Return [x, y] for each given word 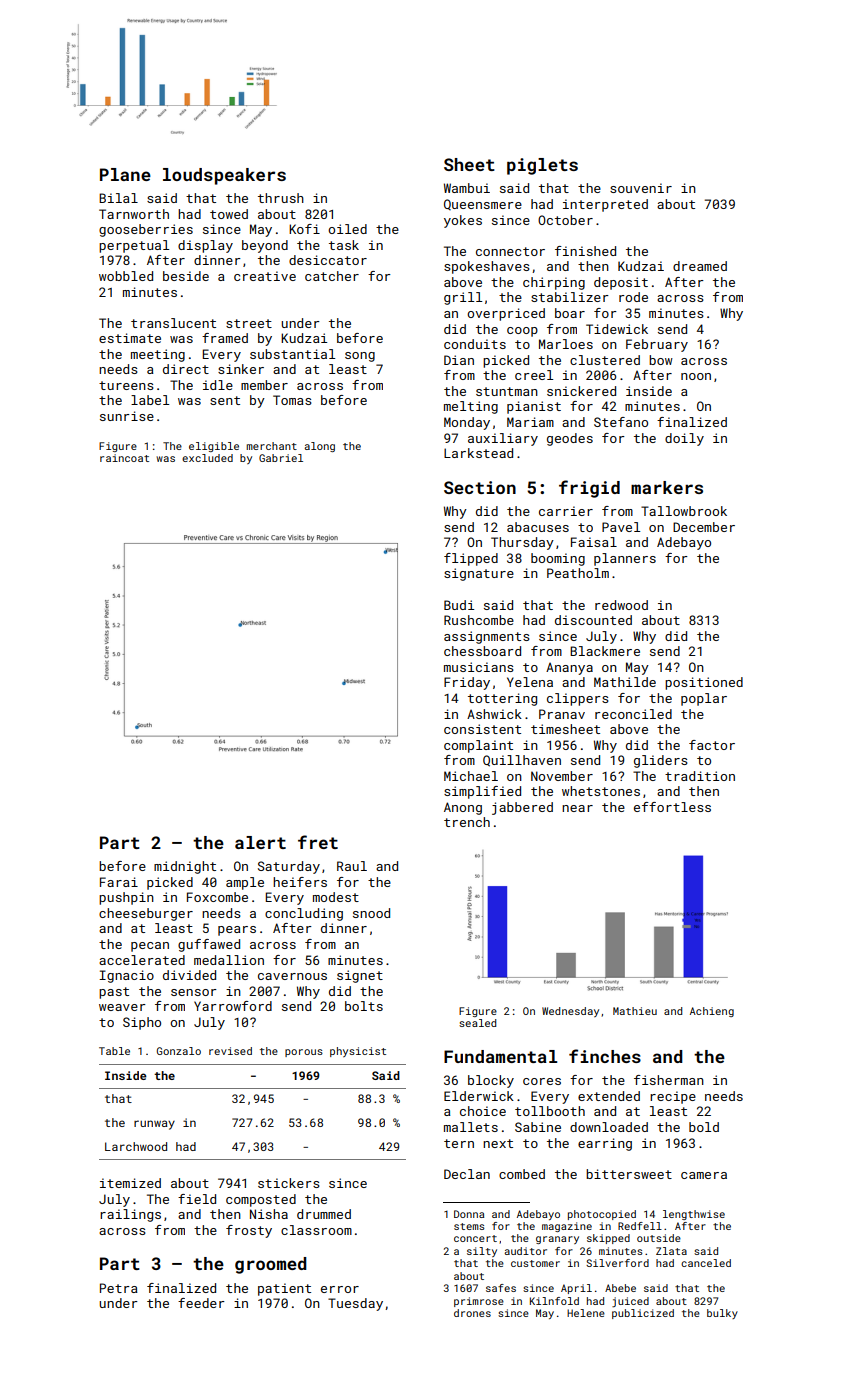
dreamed [700, 266]
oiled [347, 229]
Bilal [118, 198]
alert [260, 842]
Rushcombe [479, 620]
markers [667, 487]
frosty [249, 1231]
